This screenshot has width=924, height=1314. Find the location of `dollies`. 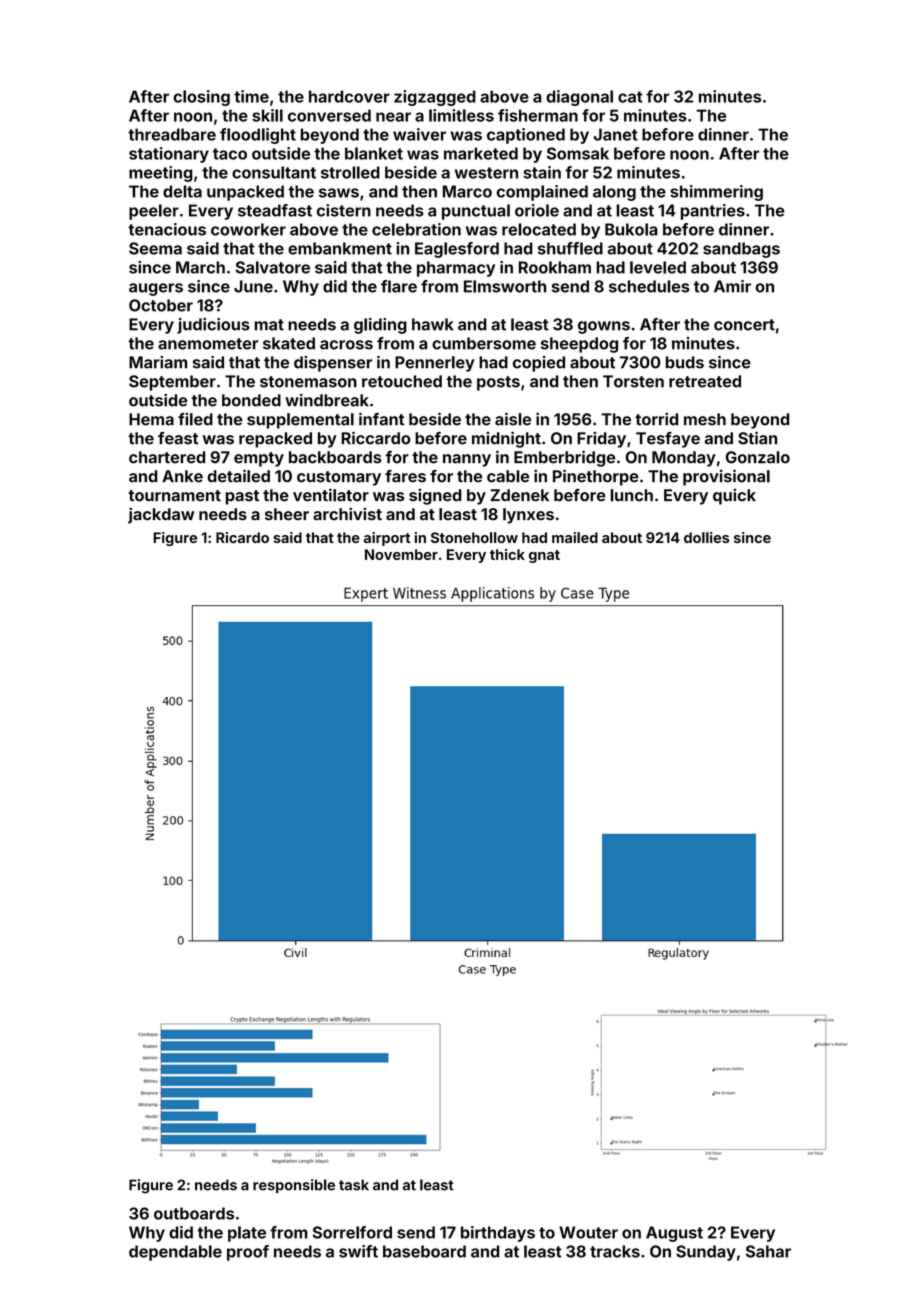

dollies is located at coordinates (706, 537).
